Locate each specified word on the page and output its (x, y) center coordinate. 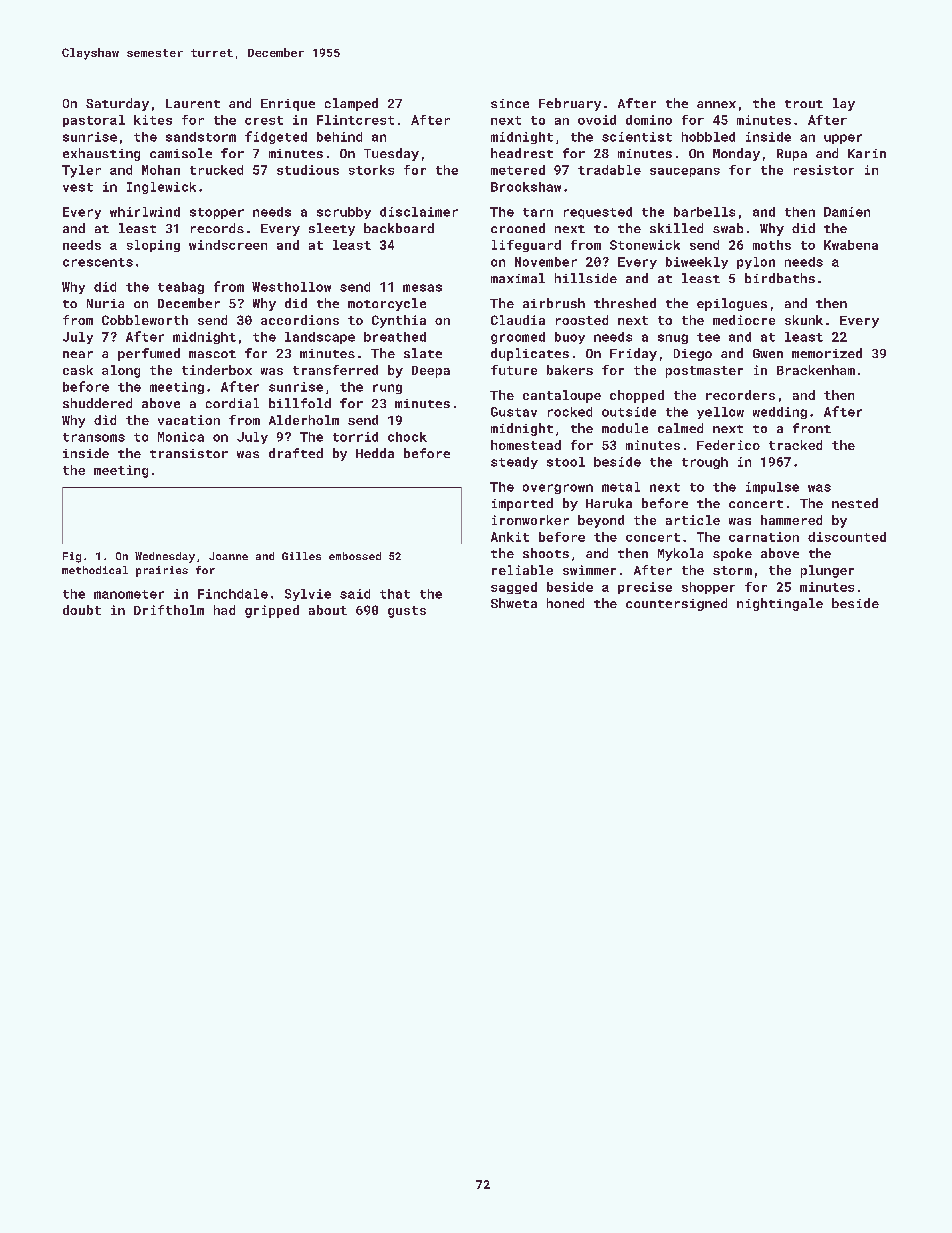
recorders (740, 395)
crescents (98, 262)
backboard (399, 228)
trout (804, 104)
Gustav (514, 412)
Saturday (117, 104)
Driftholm (169, 610)
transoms (94, 437)
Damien (847, 212)
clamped (351, 104)
